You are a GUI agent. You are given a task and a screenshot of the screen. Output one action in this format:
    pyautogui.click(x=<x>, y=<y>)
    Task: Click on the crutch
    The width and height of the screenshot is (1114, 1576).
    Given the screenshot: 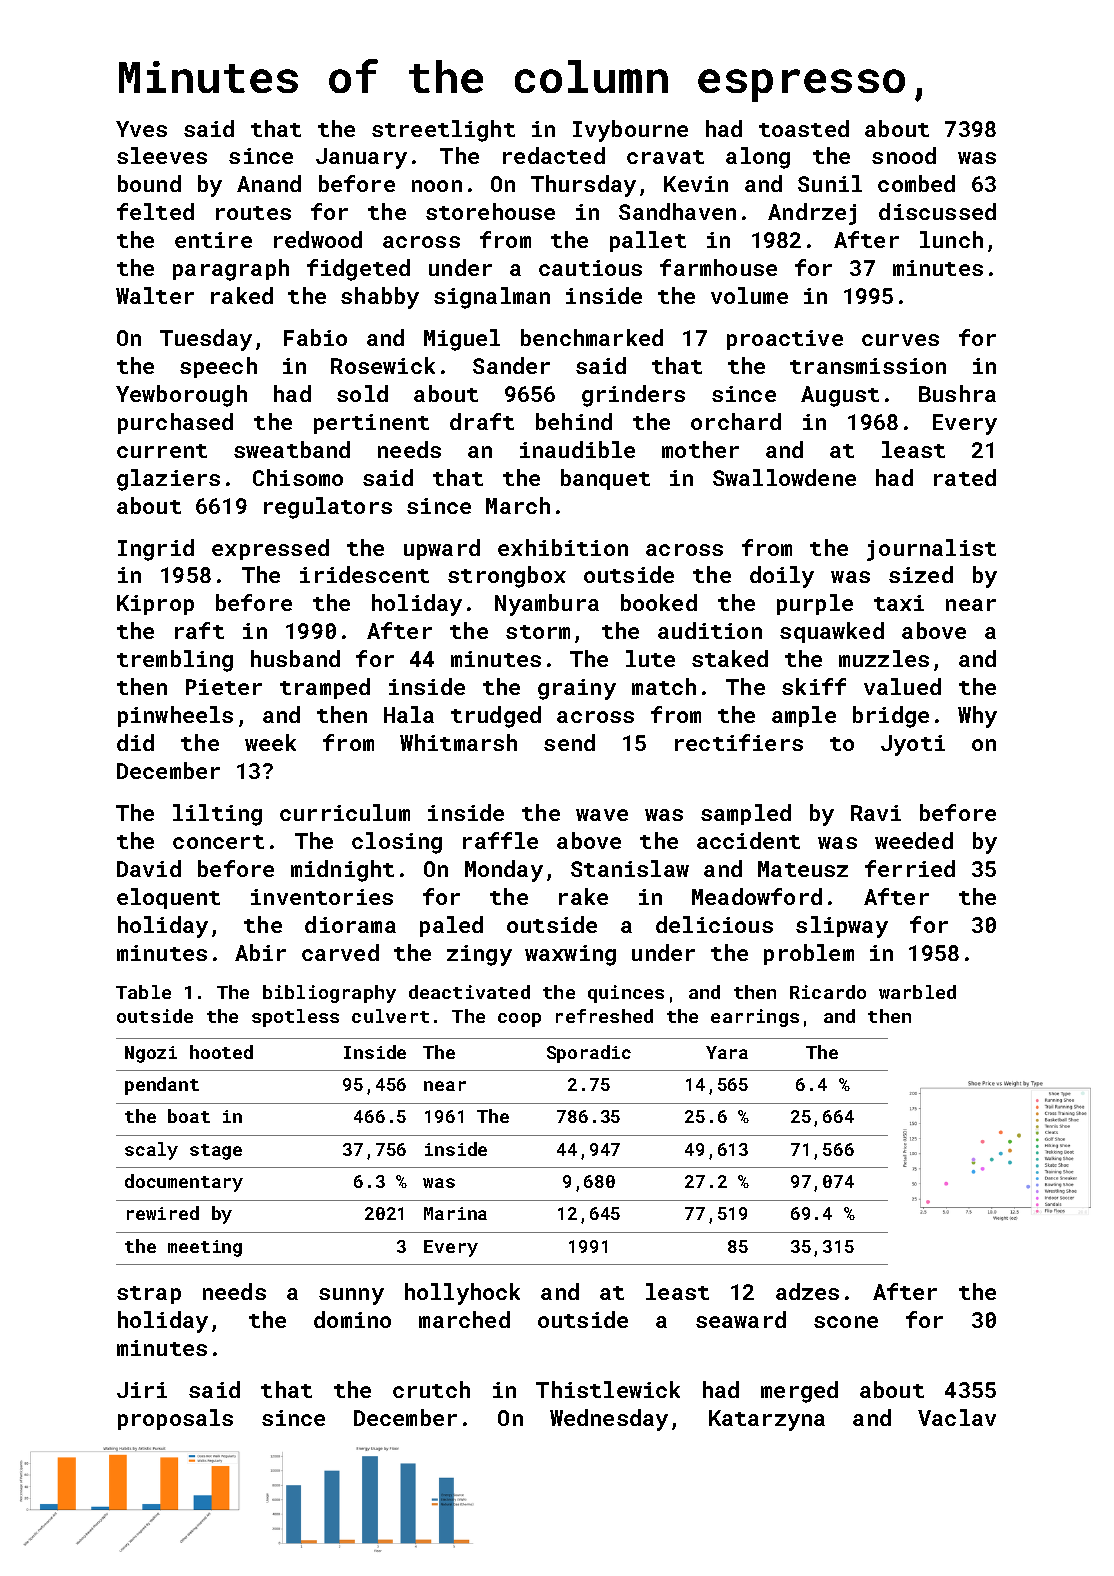 What is the action you would take?
    pyautogui.click(x=431, y=1389)
